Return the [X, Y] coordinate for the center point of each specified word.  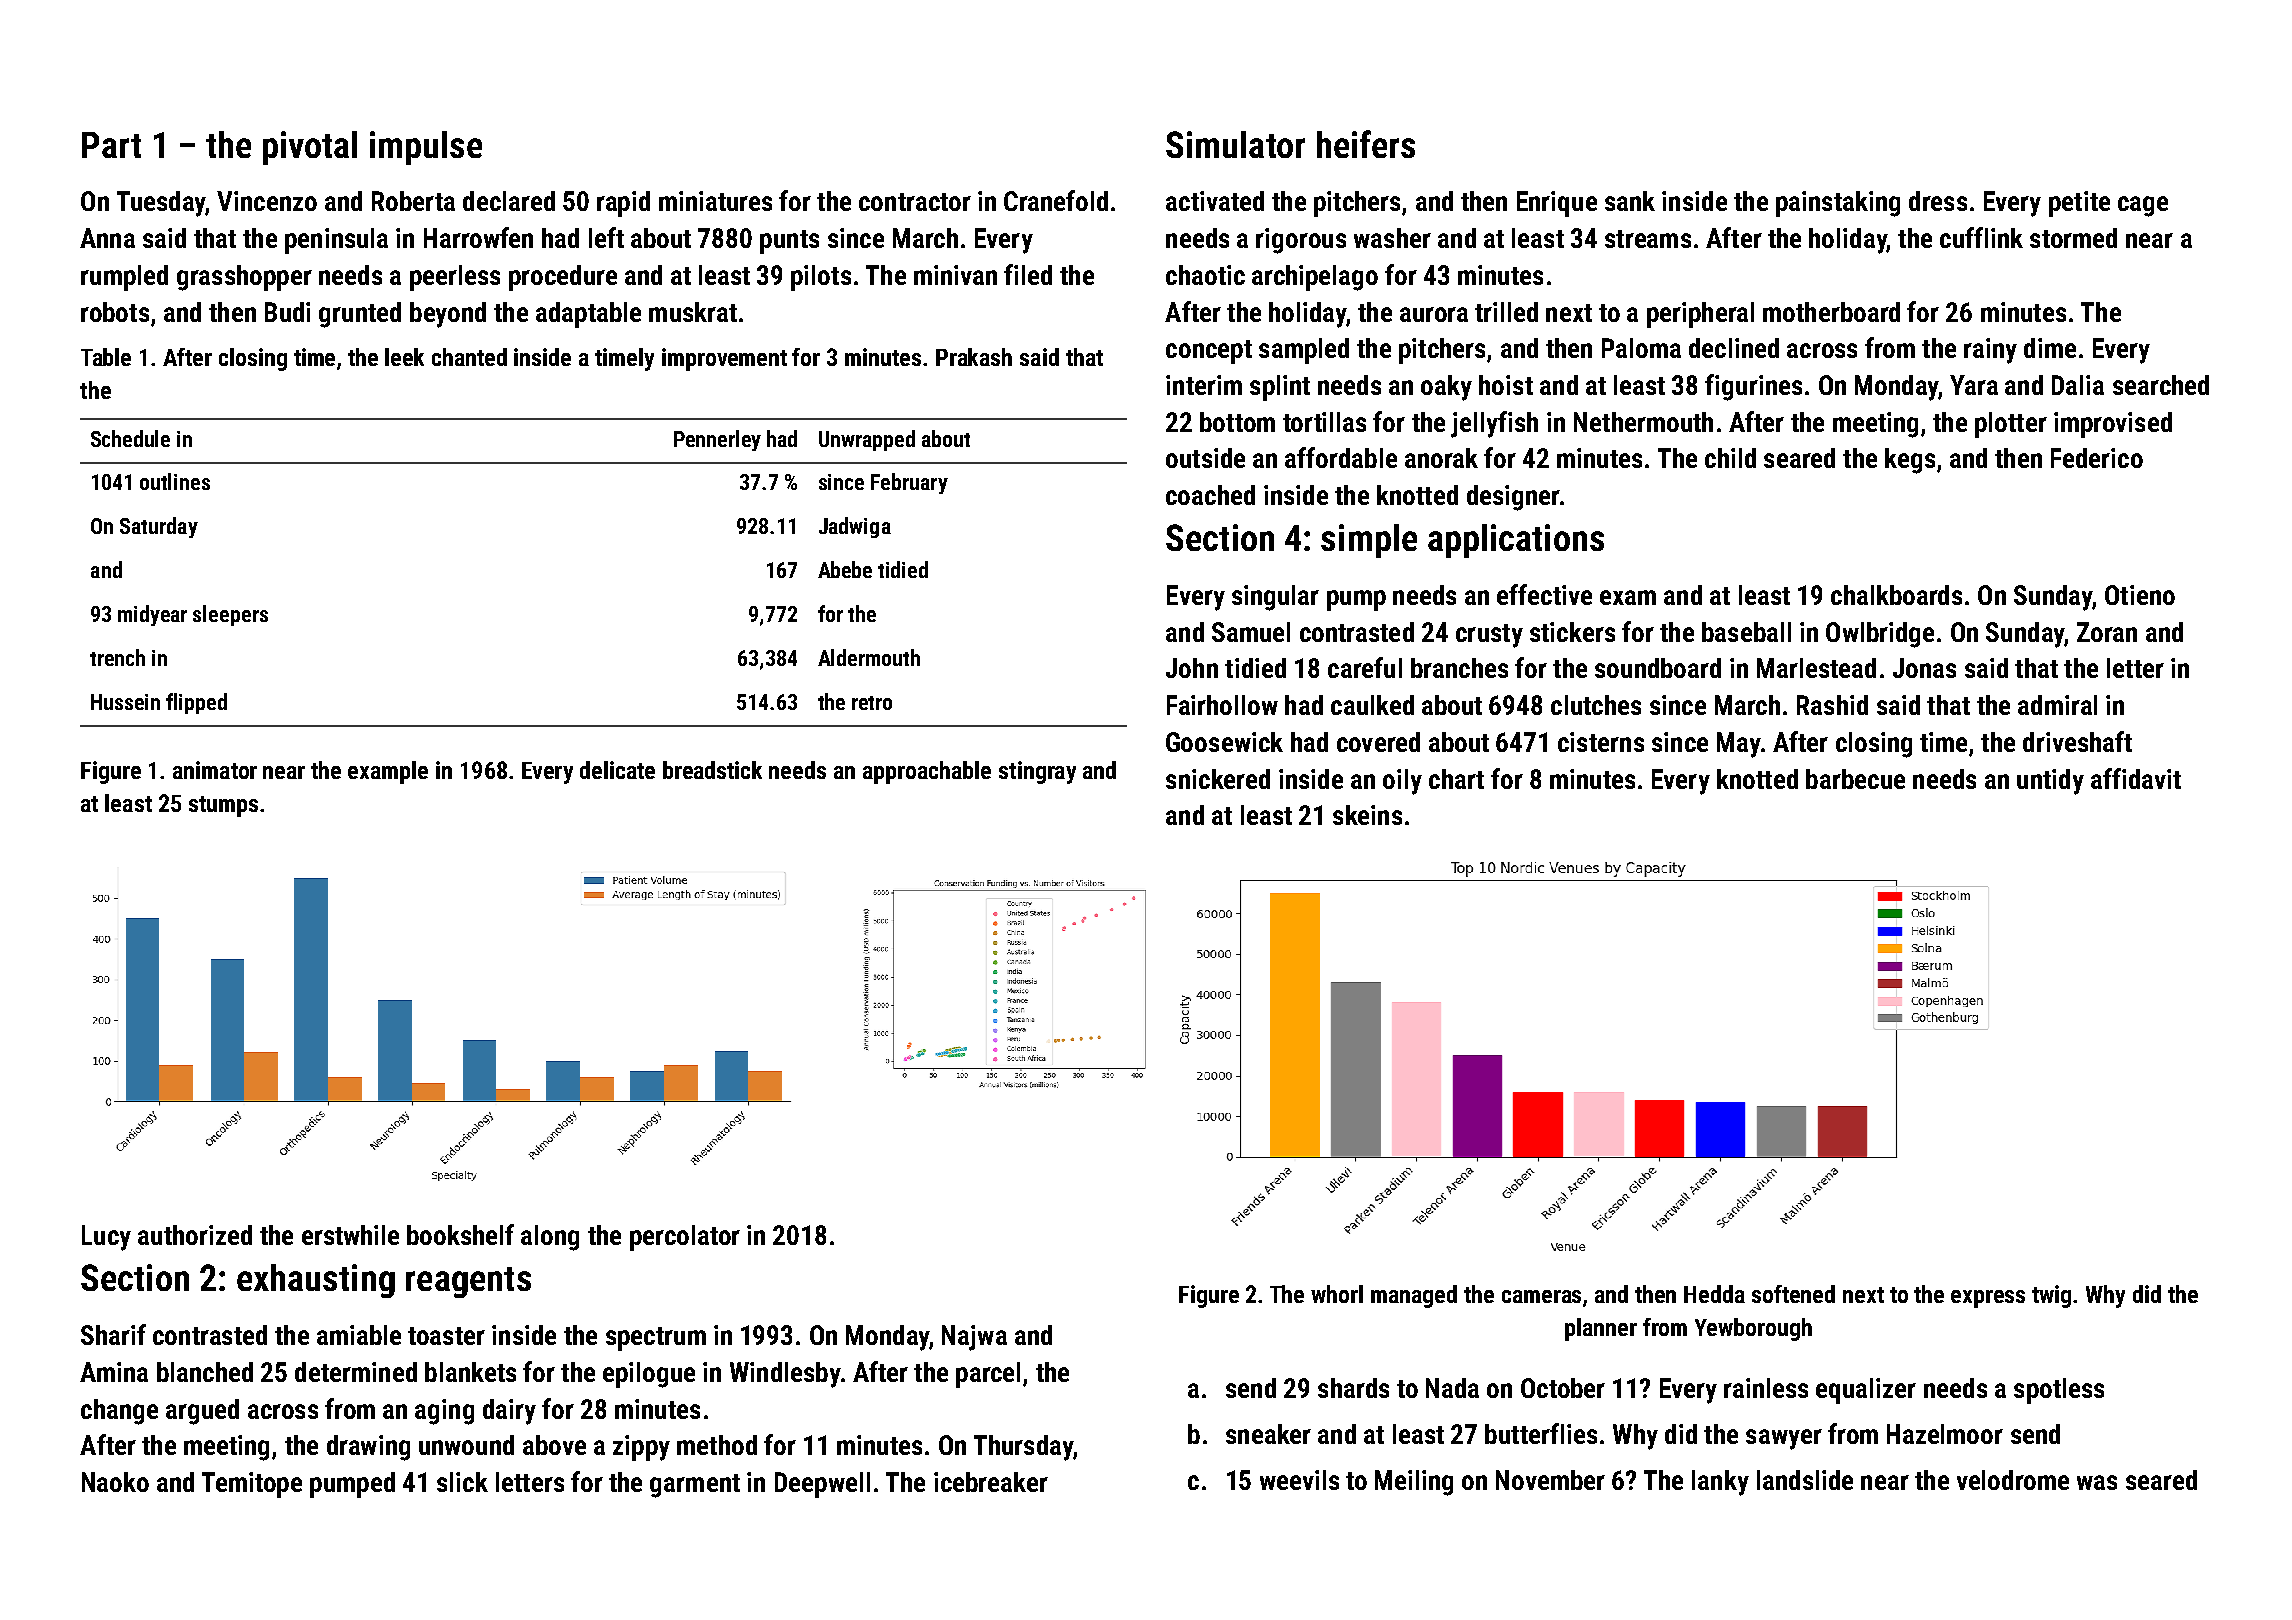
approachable [927, 772]
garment [695, 1486]
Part [111, 145]
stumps [223, 806]
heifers [1366, 144]
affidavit [2136, 778]
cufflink [1981, 237]
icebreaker [991, 1482]
